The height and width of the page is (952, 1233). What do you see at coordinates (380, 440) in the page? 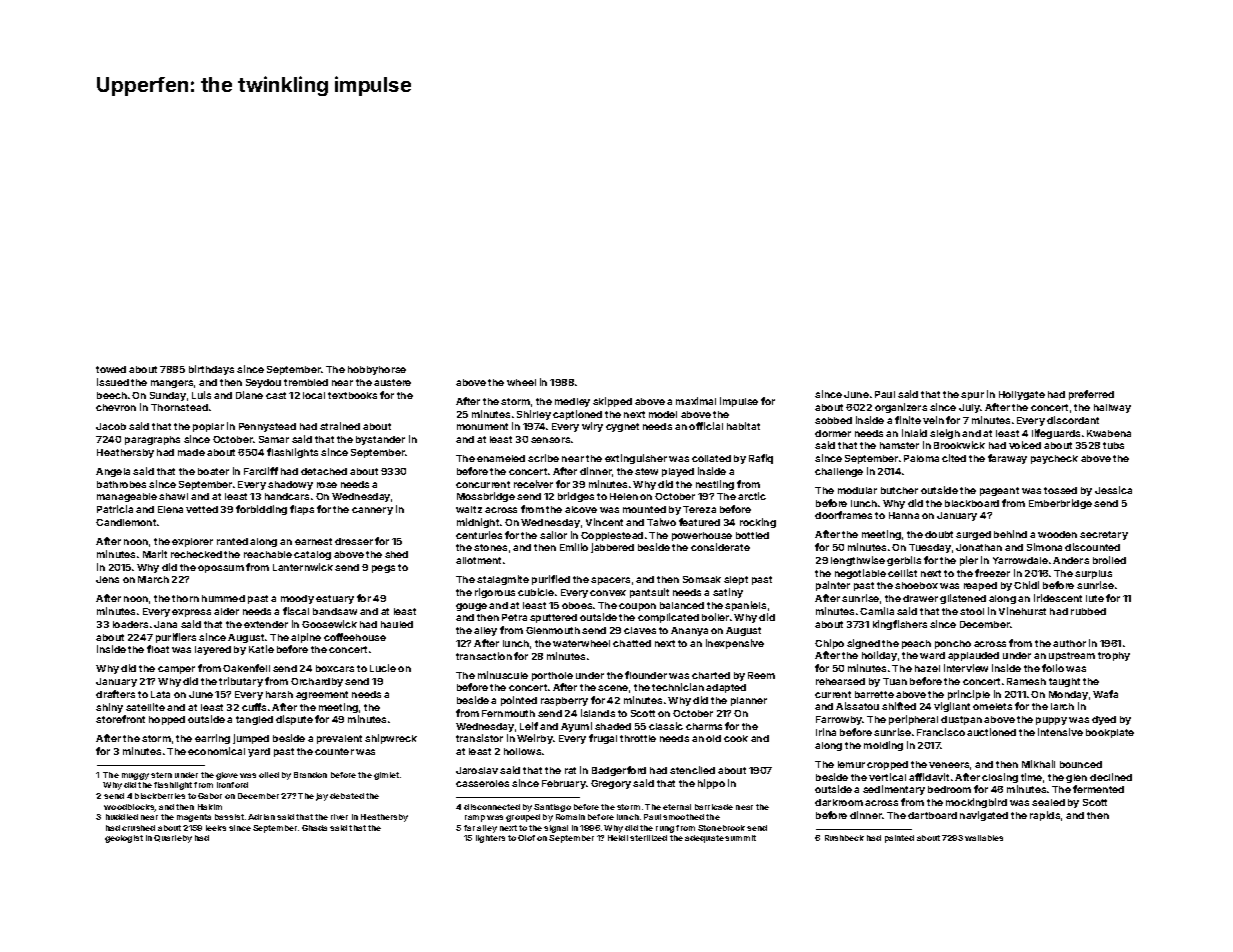
I see `bystander` at bounding box center [380, 440].
